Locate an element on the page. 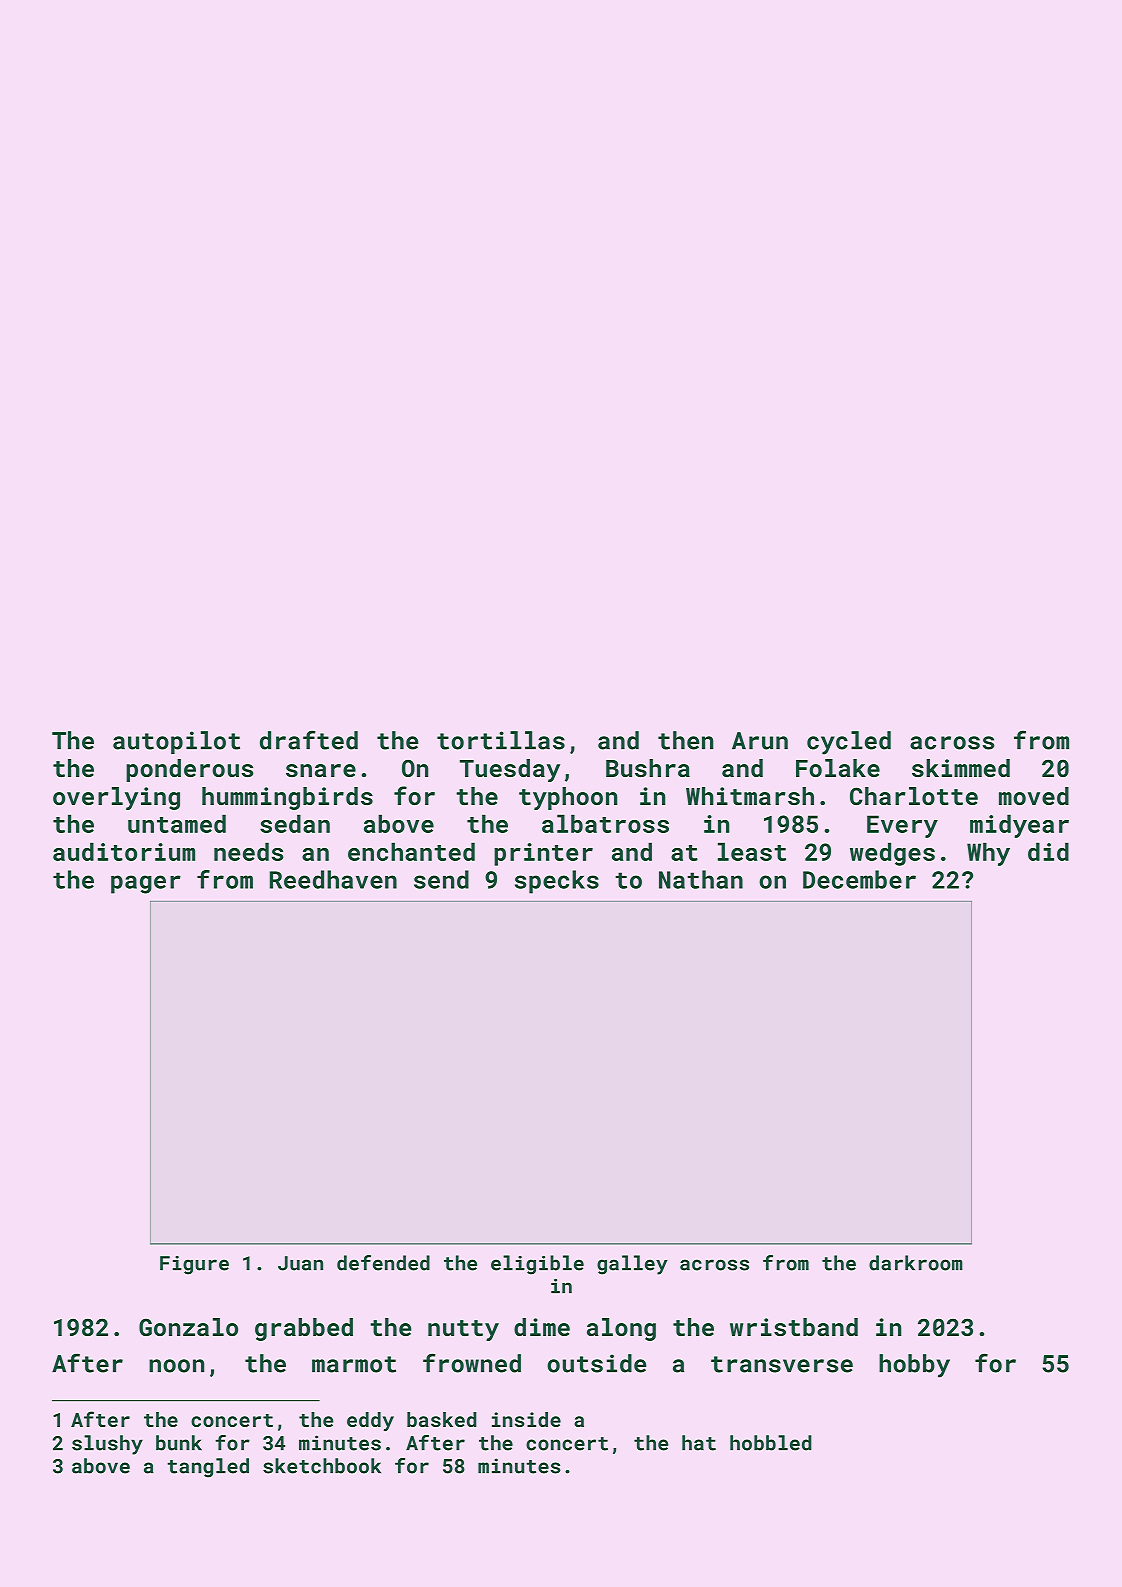  Figure is located at coordinates (194, 1265).
